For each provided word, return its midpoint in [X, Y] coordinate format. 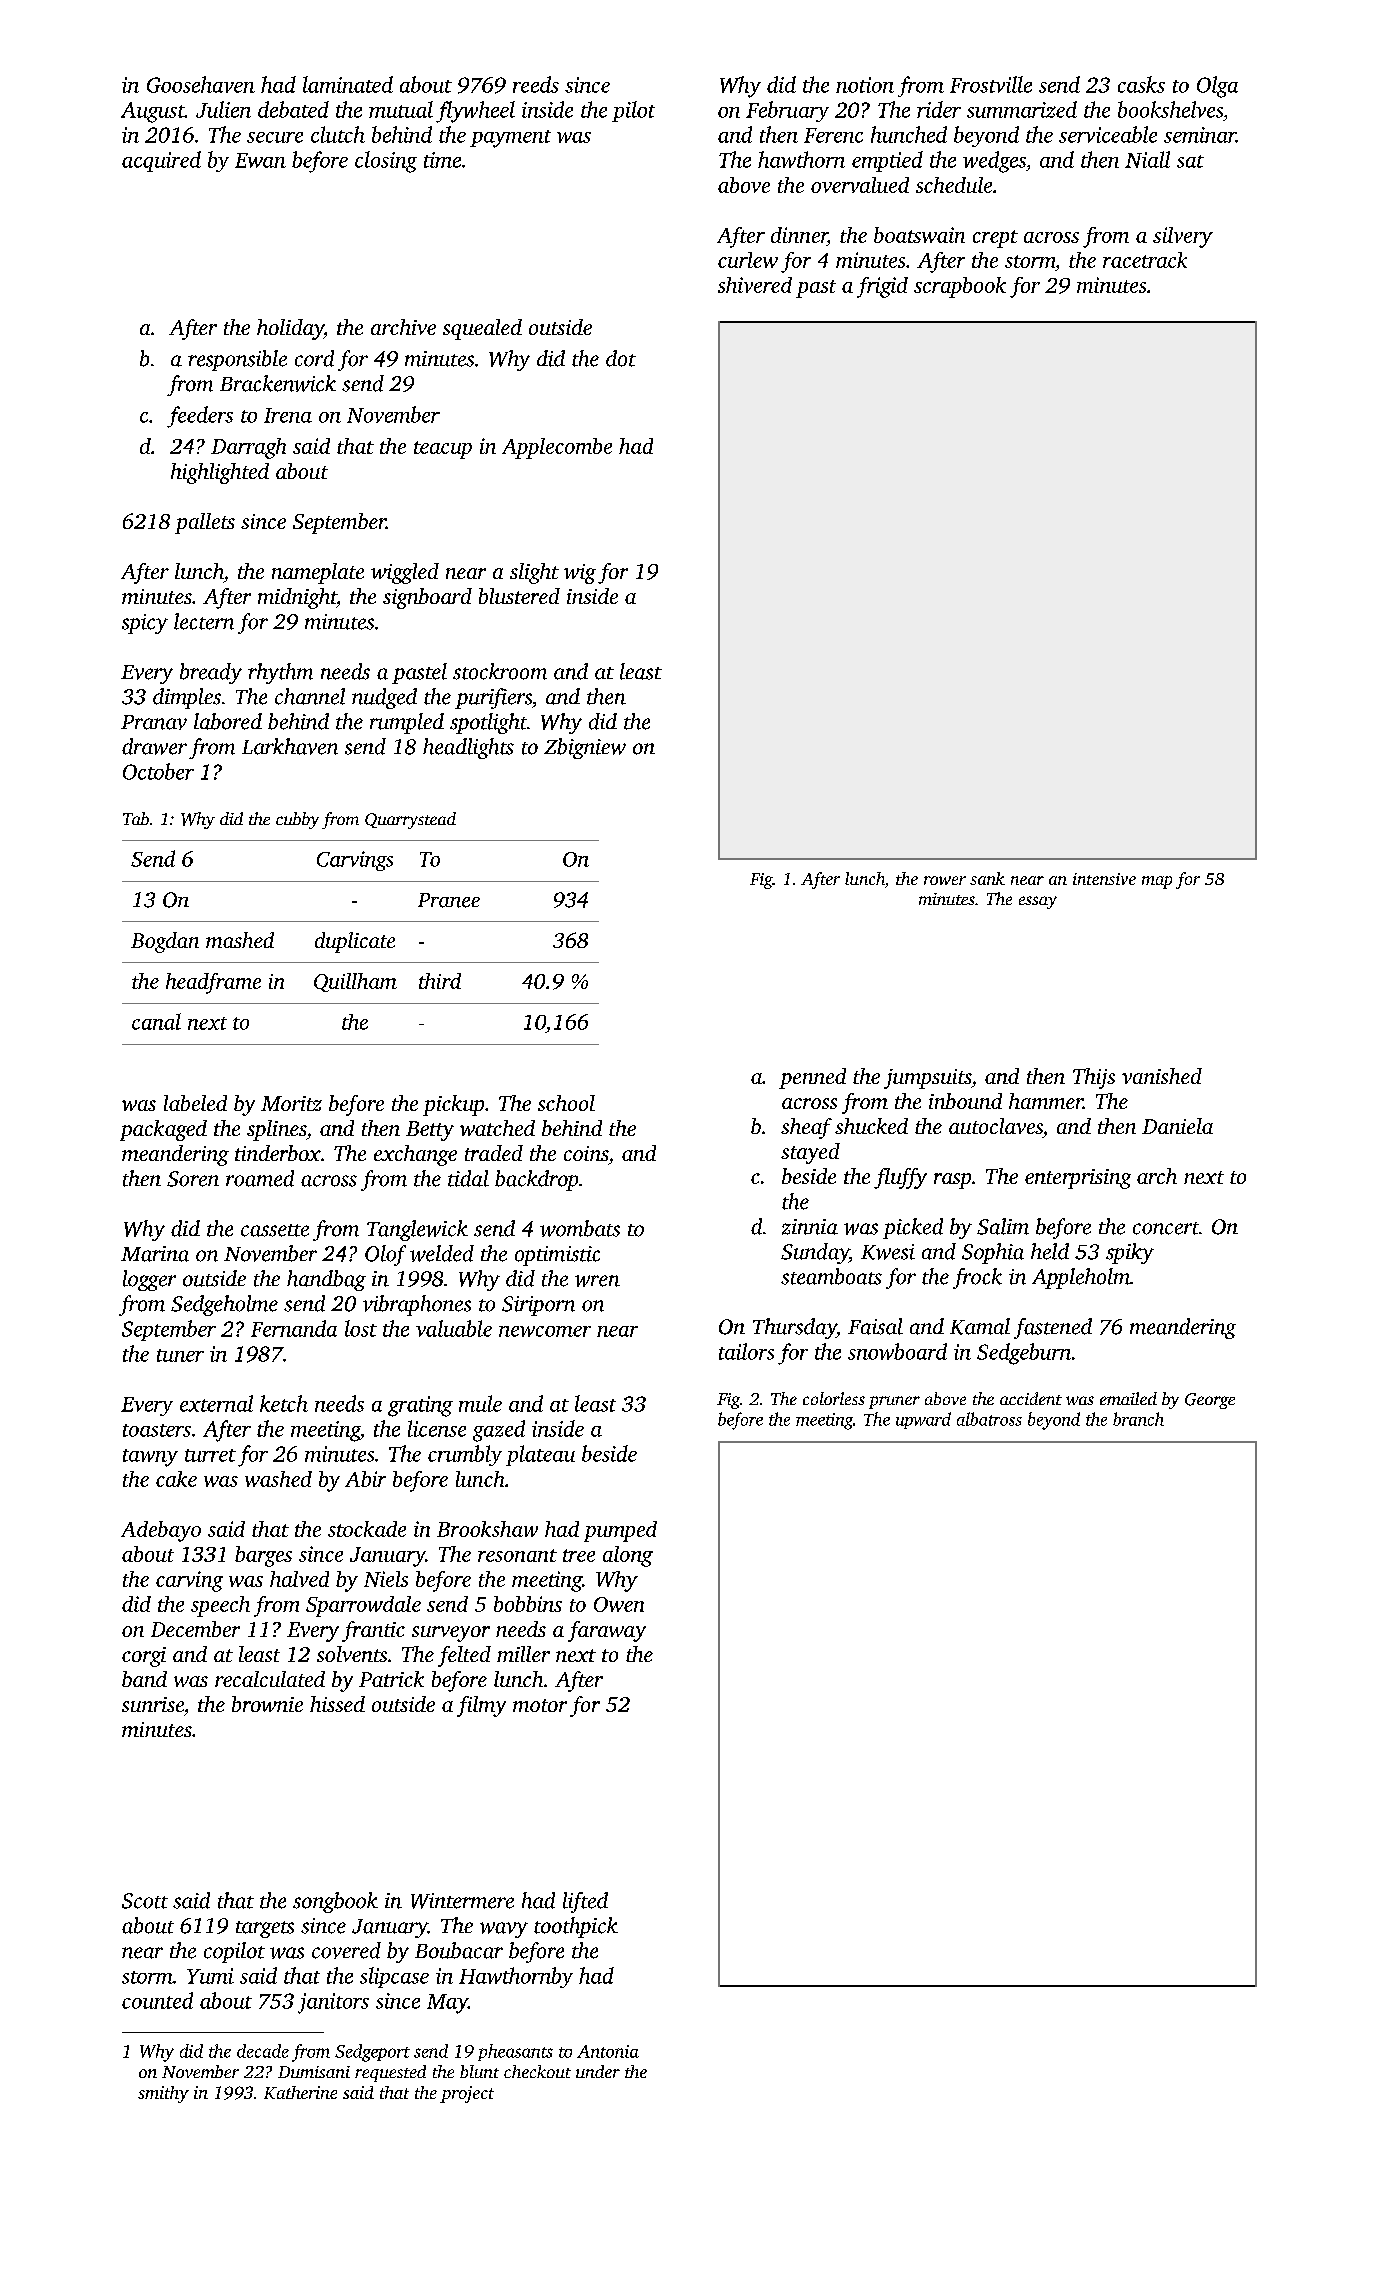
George [1210, 1401]
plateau [540, 1455]
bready [211, 673]
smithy [163, 2094]
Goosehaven [201, 84]
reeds [536, 84]
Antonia [608, 2051]
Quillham [355, 982]
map [1157, 882]
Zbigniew [585, 748]
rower [945, 880]
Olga [1217, 87]
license [437, 1428]
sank [987, 878]
